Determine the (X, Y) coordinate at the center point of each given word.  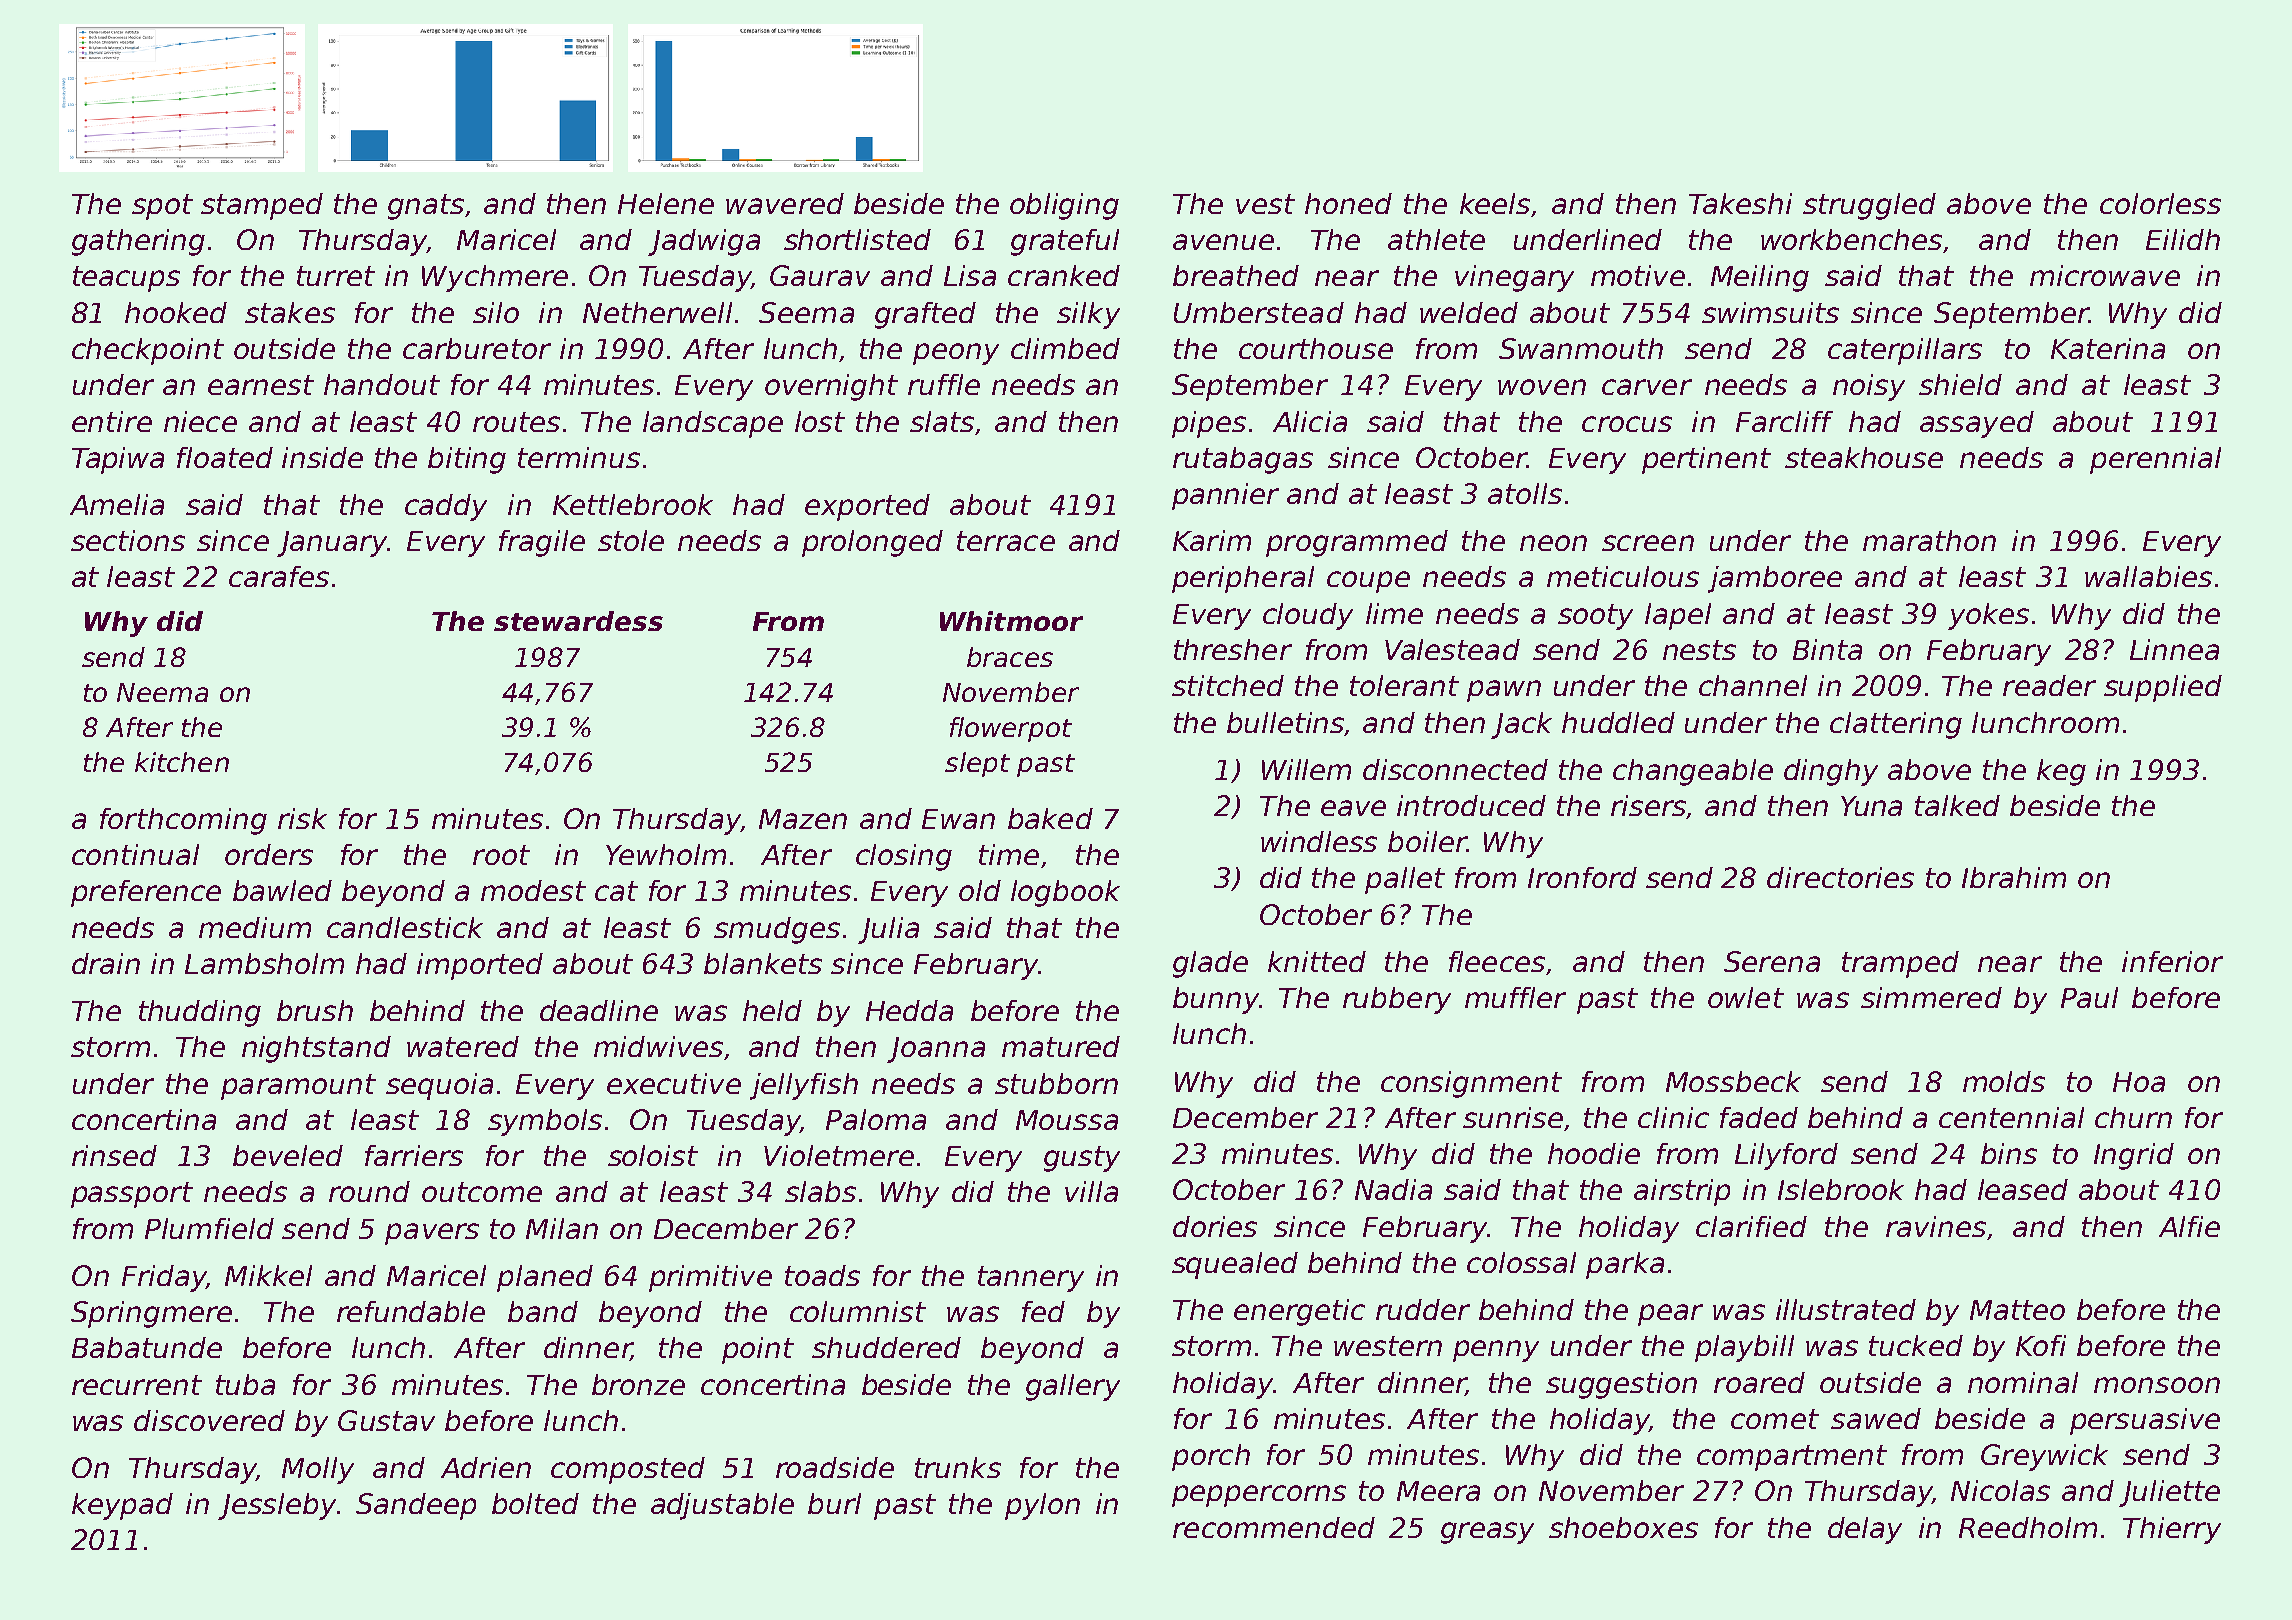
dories (1215, 1226)
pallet (1405, 880)
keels (1495, 203)
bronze (638, 1384)
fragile (542, 543)
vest (1265, 204)
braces (1010, 657)
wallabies (2148, 576)
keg (2061, 772)
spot (162, 207)
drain (106, 963)
